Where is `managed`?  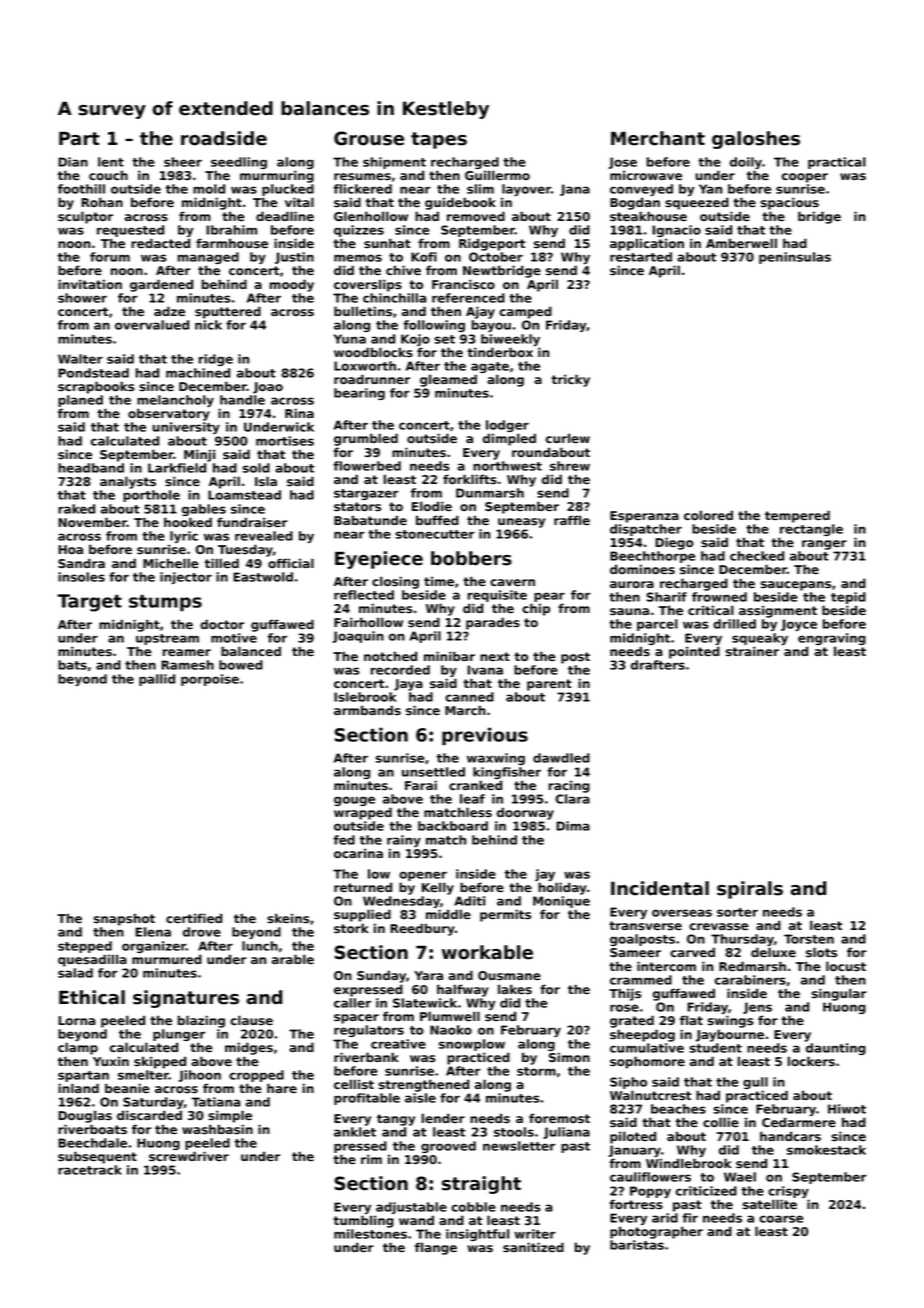 managed is located at coordinates (208, 258).
